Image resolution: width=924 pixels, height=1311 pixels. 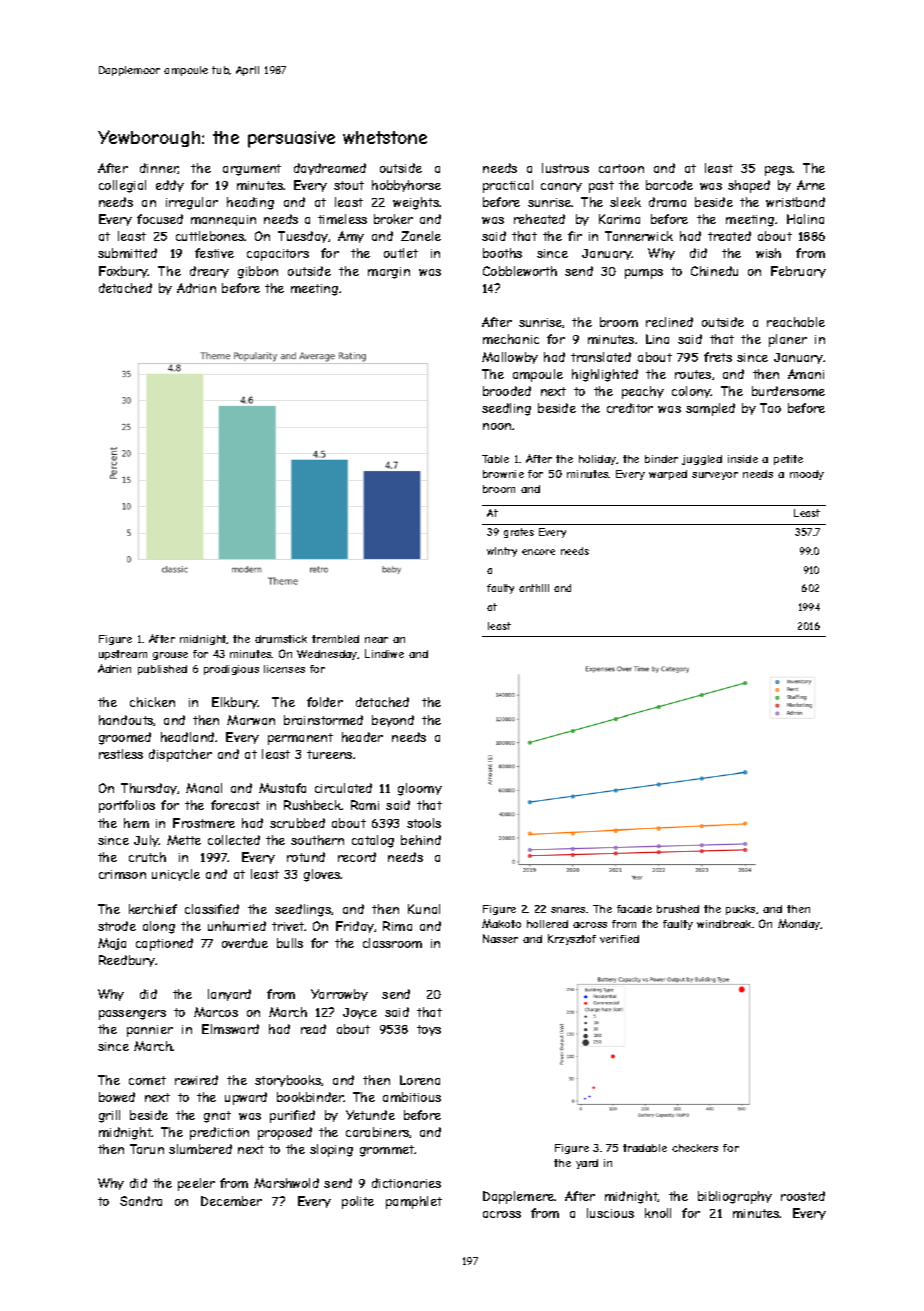 What do you see at coordinates (768, 253) in the screenshot?
I see `wish` at bounding box center [768, 253].
